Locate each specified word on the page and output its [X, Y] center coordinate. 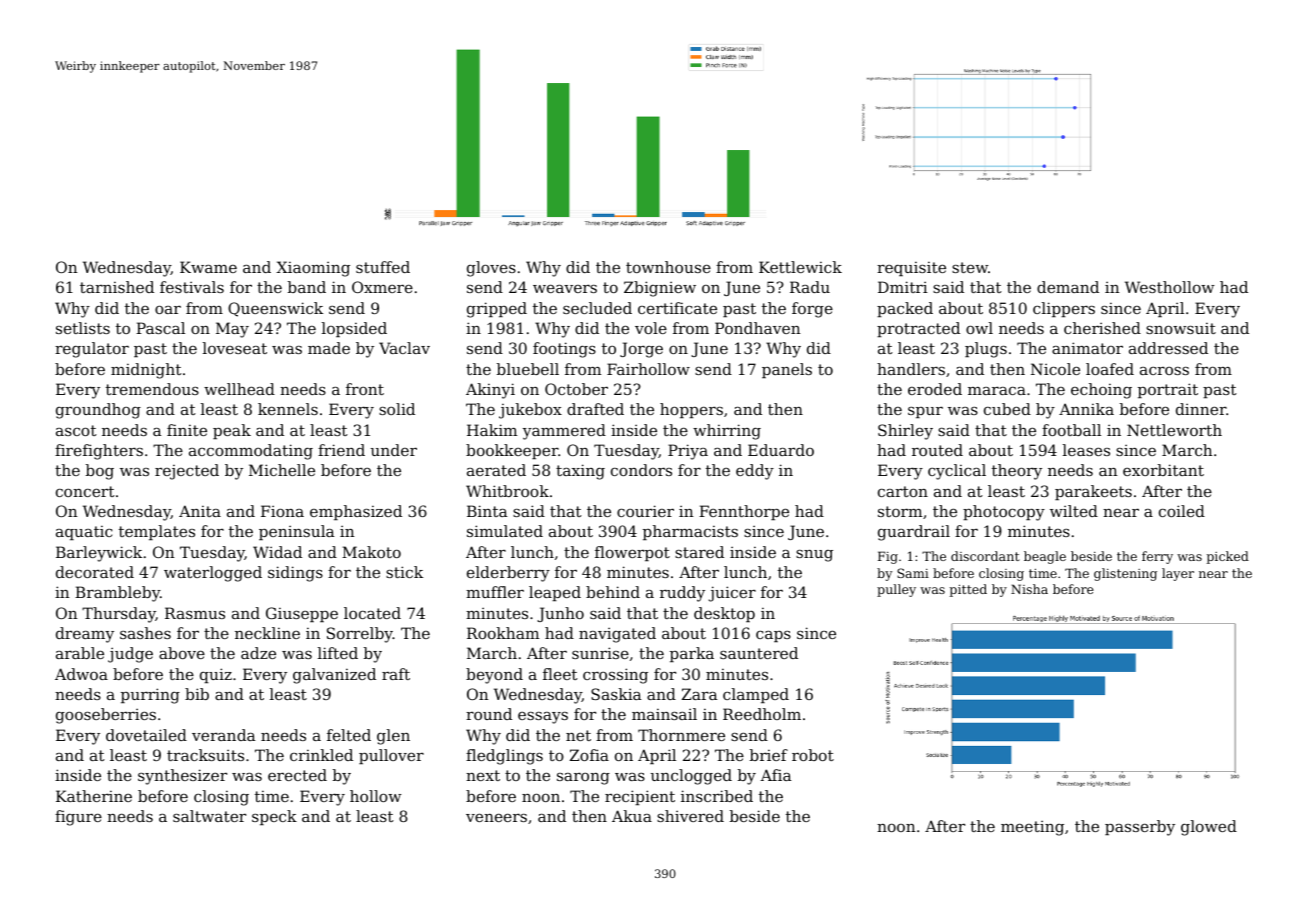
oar [168, 309]
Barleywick [99, 554]
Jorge [641, 350]
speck [274, 817]
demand [1068, 287]
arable [80, 653]
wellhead [239, 389]
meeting [1032, 828]
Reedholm [762, 714]
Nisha [1029, 589]
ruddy [682, 594]
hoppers [691, 410]
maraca [997, 390]
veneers [496, 817]
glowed [1209, 828]
